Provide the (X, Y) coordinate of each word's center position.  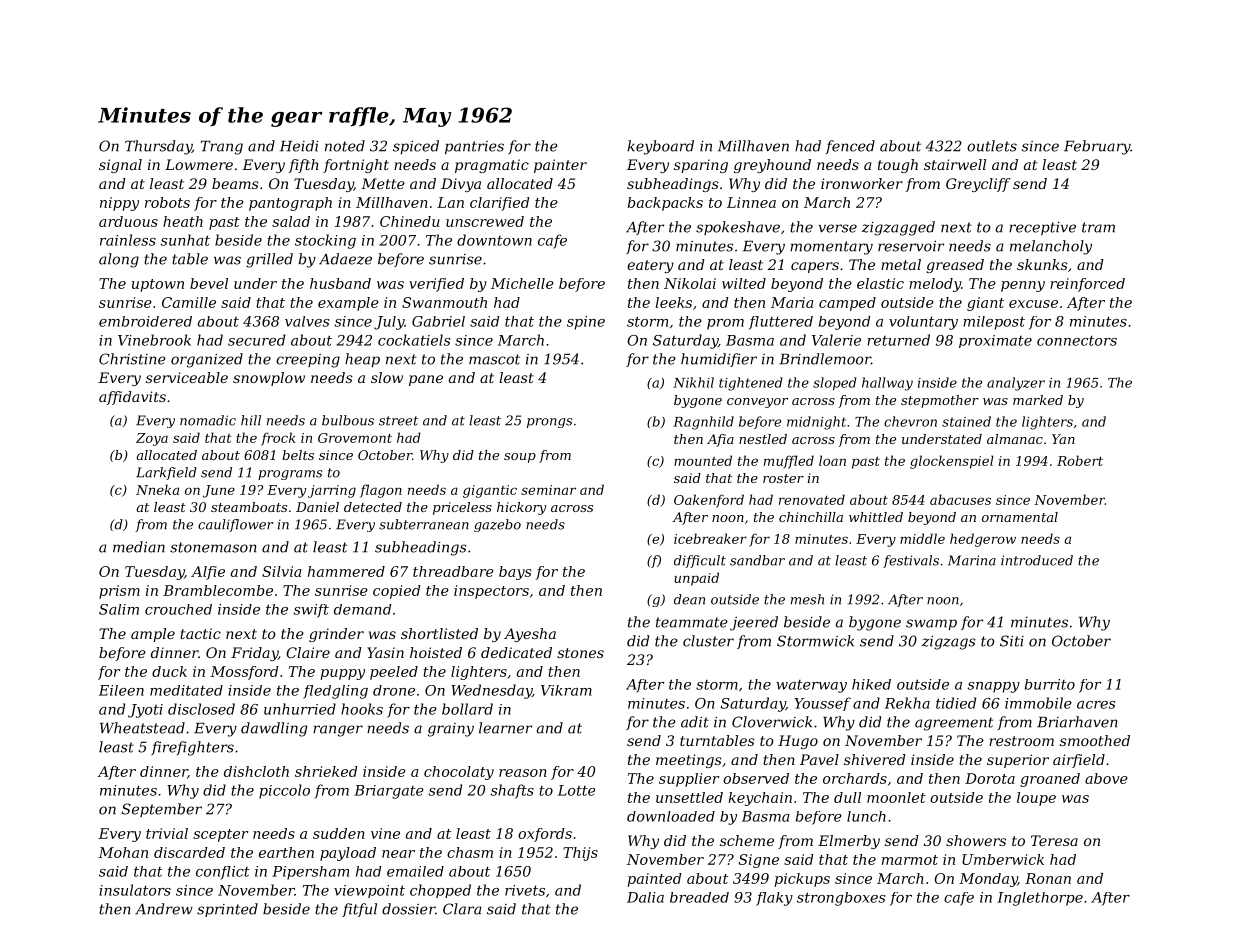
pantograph (290, 204)
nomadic (208, 420)
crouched (178, 609)
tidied (956, 703)
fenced (850, 147)
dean (689, 599)
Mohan (123, 852)
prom (725, 324)
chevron (910, 421)
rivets (525, 890)
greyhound (772, 166)
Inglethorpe (1040, 899)
